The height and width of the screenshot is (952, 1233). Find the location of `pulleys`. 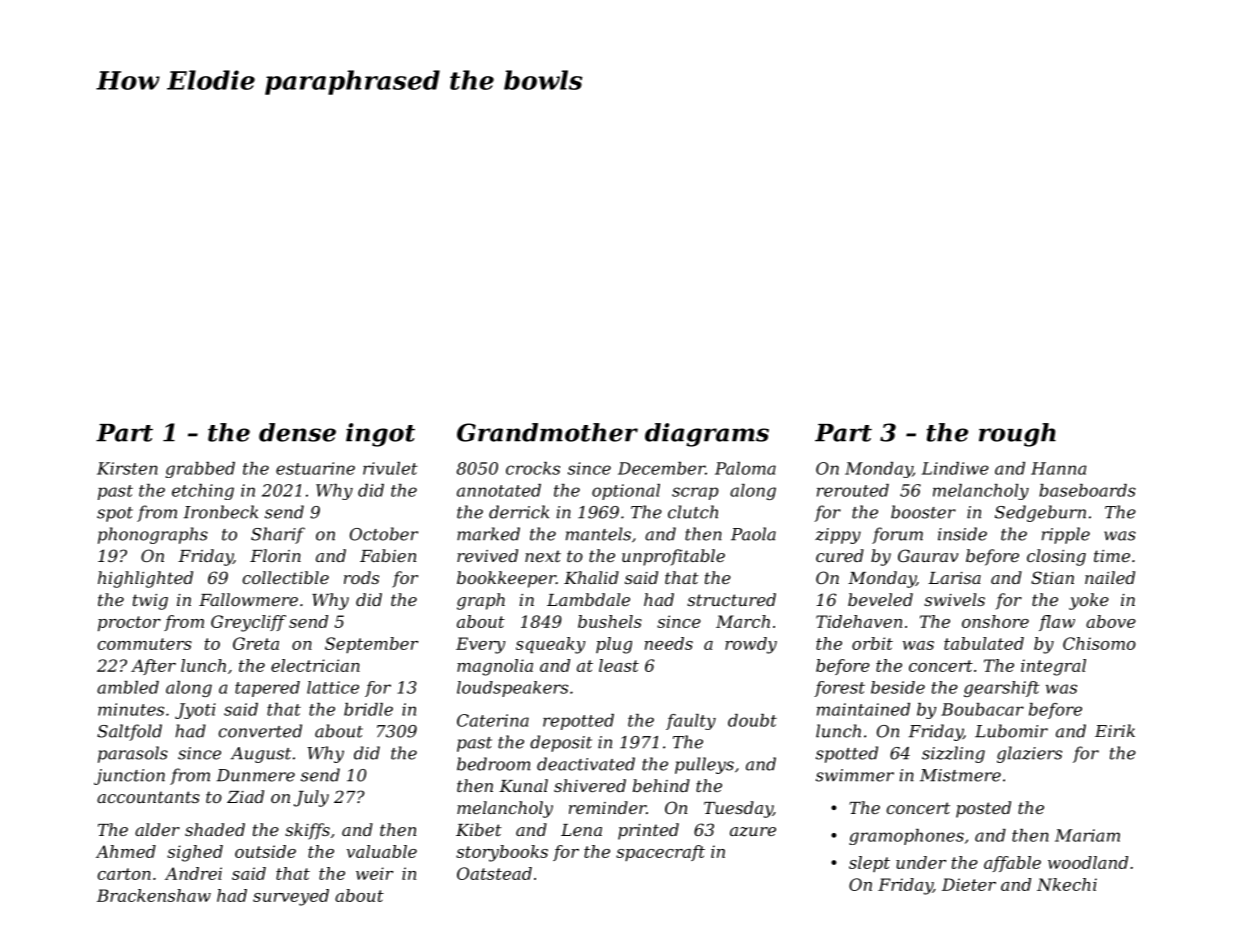

pulleys is located at coordinates (704, 765).
